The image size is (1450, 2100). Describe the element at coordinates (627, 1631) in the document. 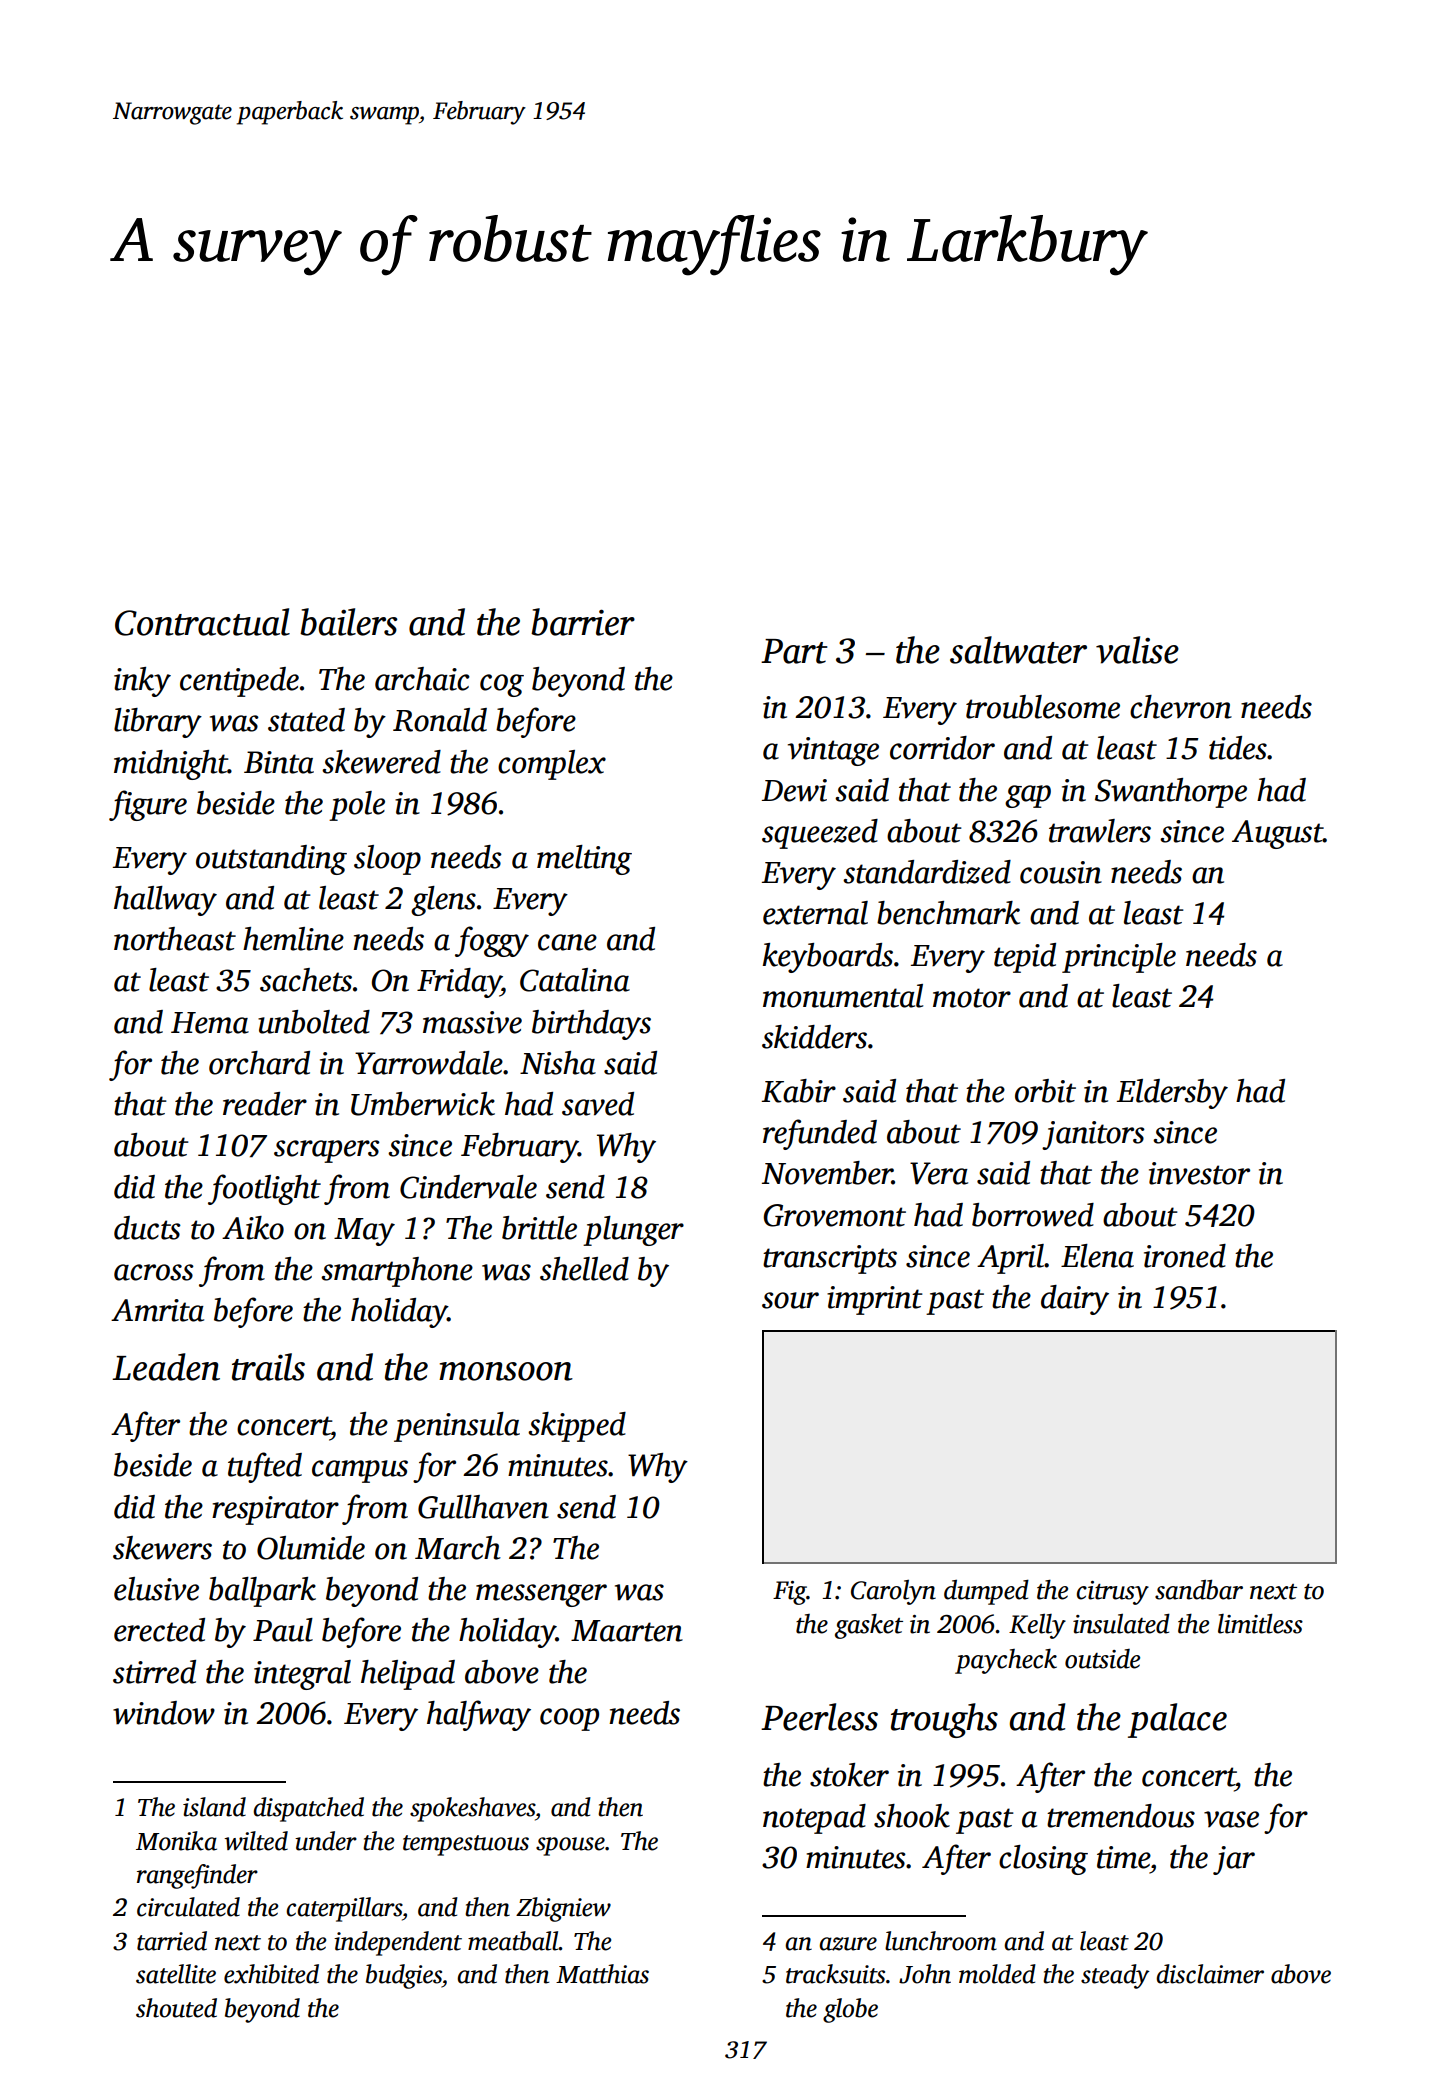

I see `Maarten` at that location.
